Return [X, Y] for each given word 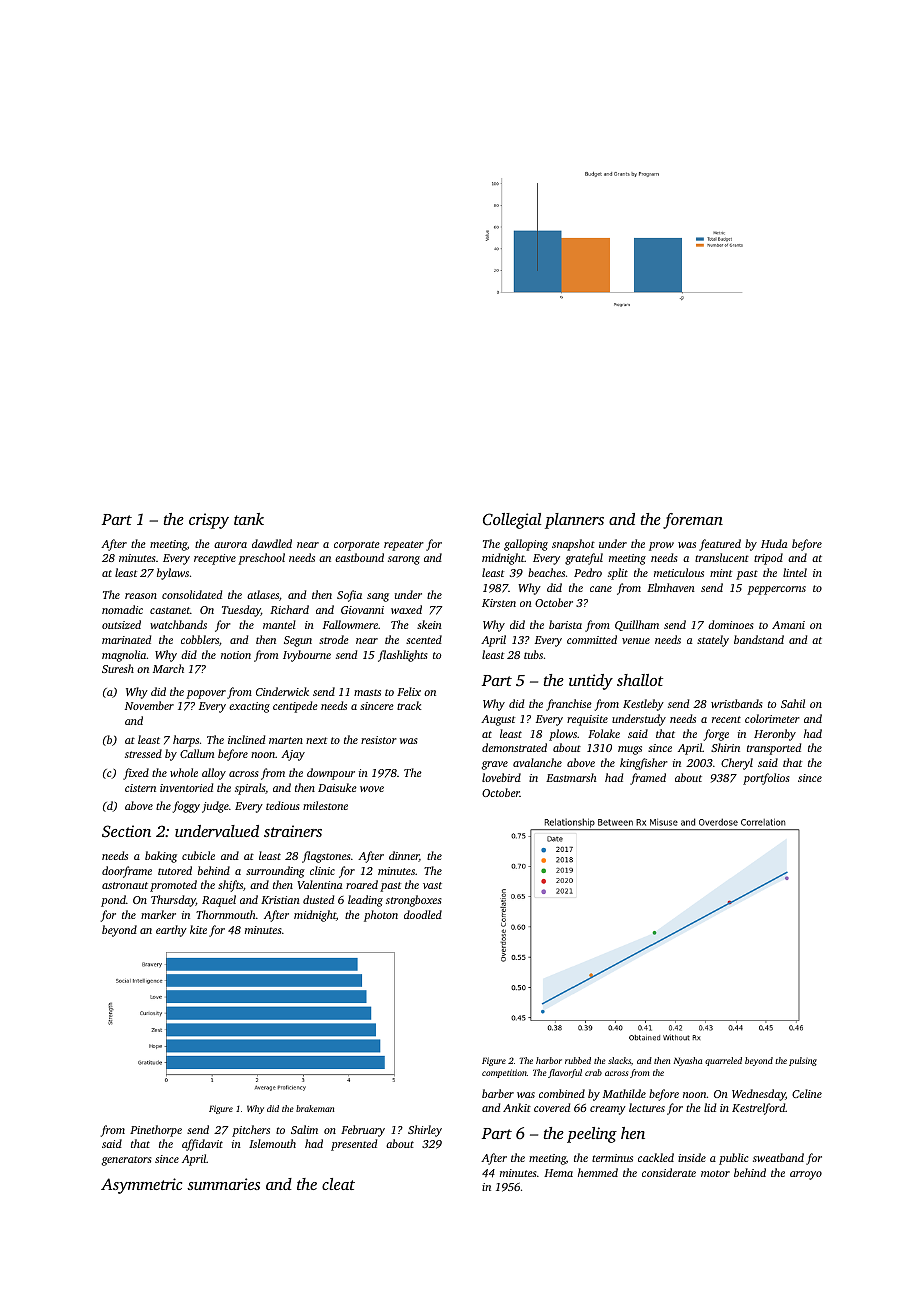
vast [432, 885]
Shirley [425, 1131]
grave [495, 765]
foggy [186, 807]
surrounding [275, 872]
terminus [612, 1158]
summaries [223, 1184]
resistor [379, 740]
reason [141, 596]
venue [636, 641]
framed [648, 779]
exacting [249, 707]
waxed [406, 609]
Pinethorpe [156, 1131]
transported [774, 749]
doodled [423, 914]
